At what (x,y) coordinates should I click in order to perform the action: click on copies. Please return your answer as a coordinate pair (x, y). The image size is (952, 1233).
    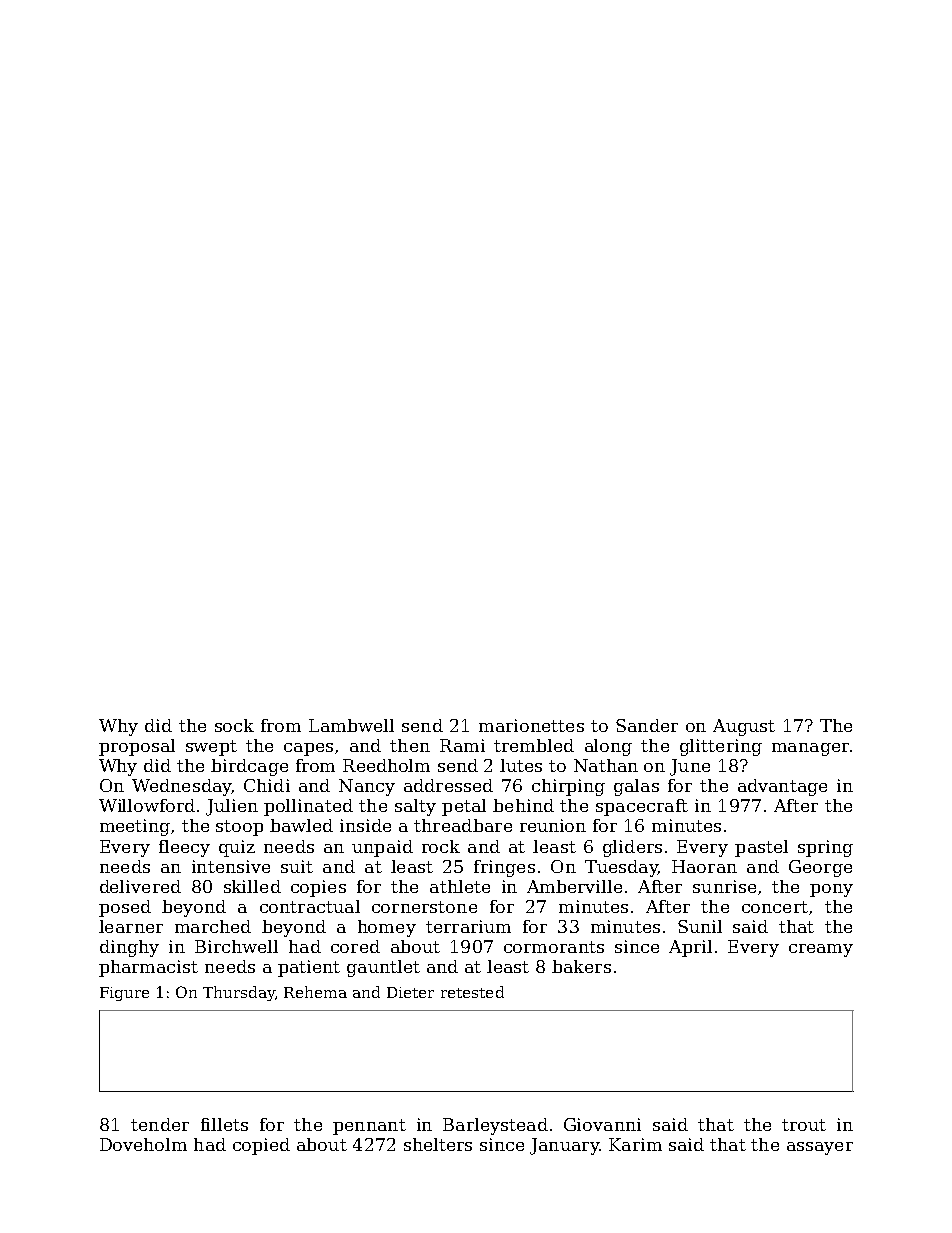
    Looking at the image, I should click on (318, 888).
